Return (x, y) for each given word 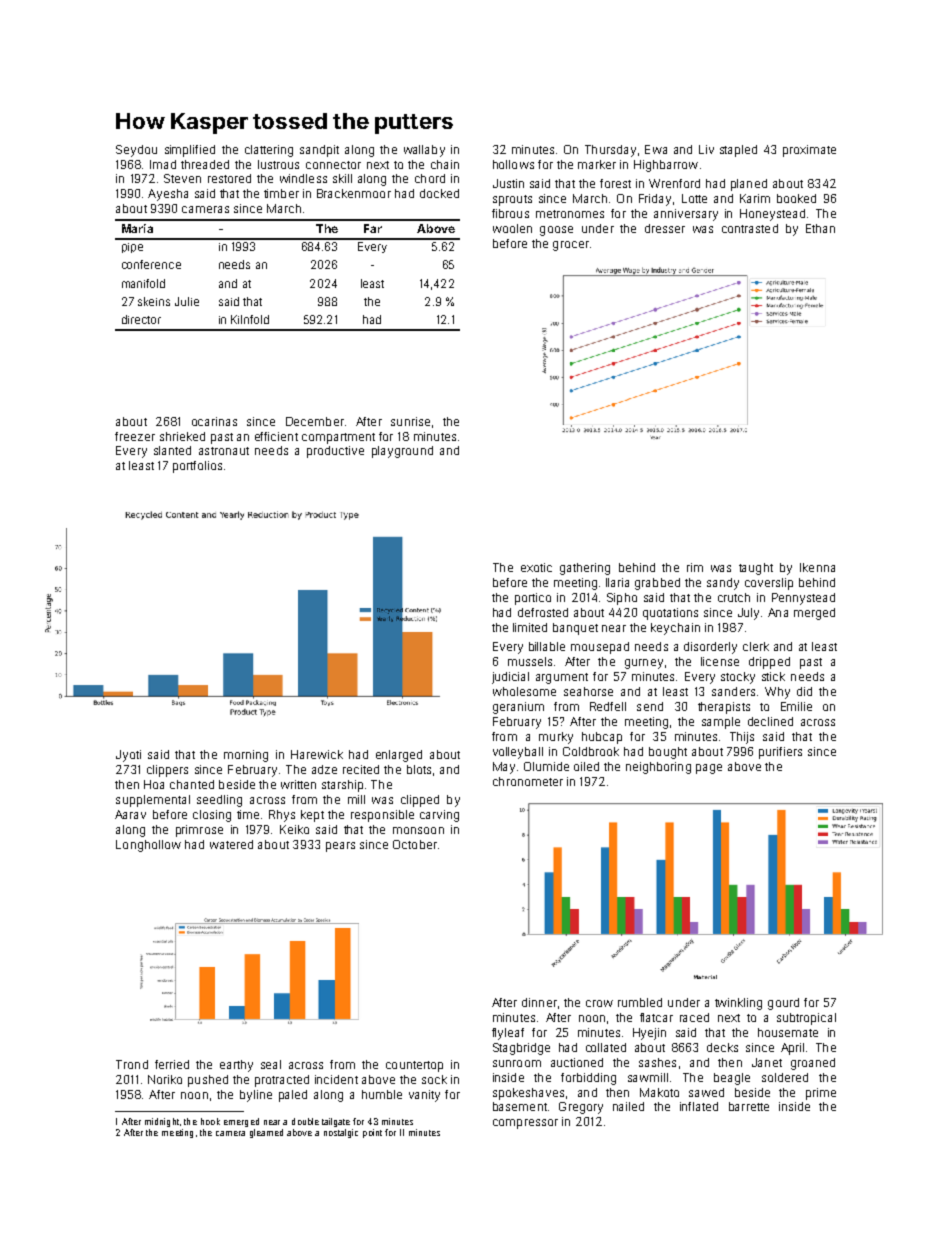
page (709, 769)
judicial (510, 678)
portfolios (197, 467)
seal (271, 1064)
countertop (414, 1066)
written (298, 784)
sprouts (512, 200)
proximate (809, 151)
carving (439, 816)
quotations (670, 614)
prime (821, 1094)
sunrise (410, 421)
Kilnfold (250, 319)
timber (281, 193)
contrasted (750, 228)
